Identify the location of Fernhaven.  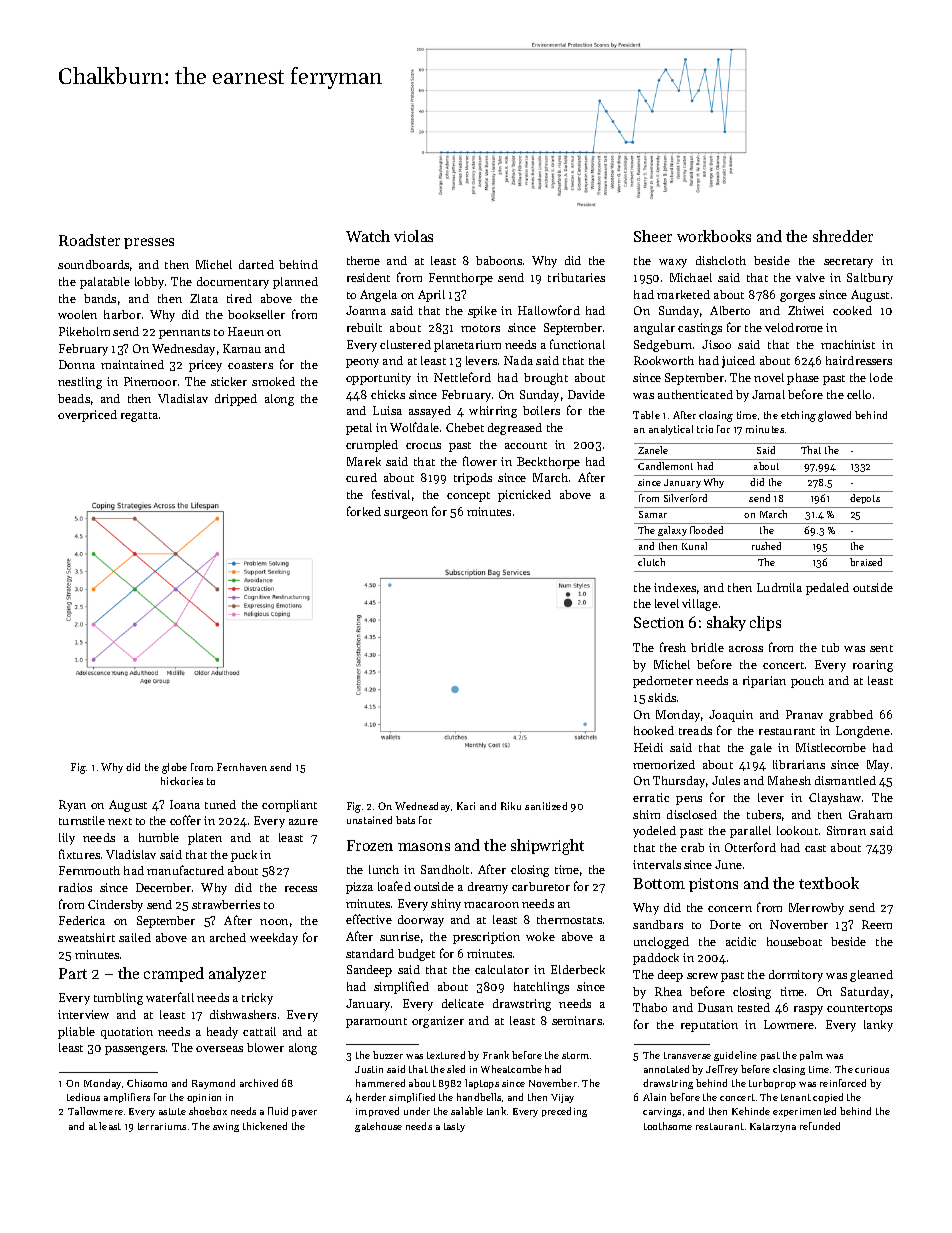
(242, 767).
